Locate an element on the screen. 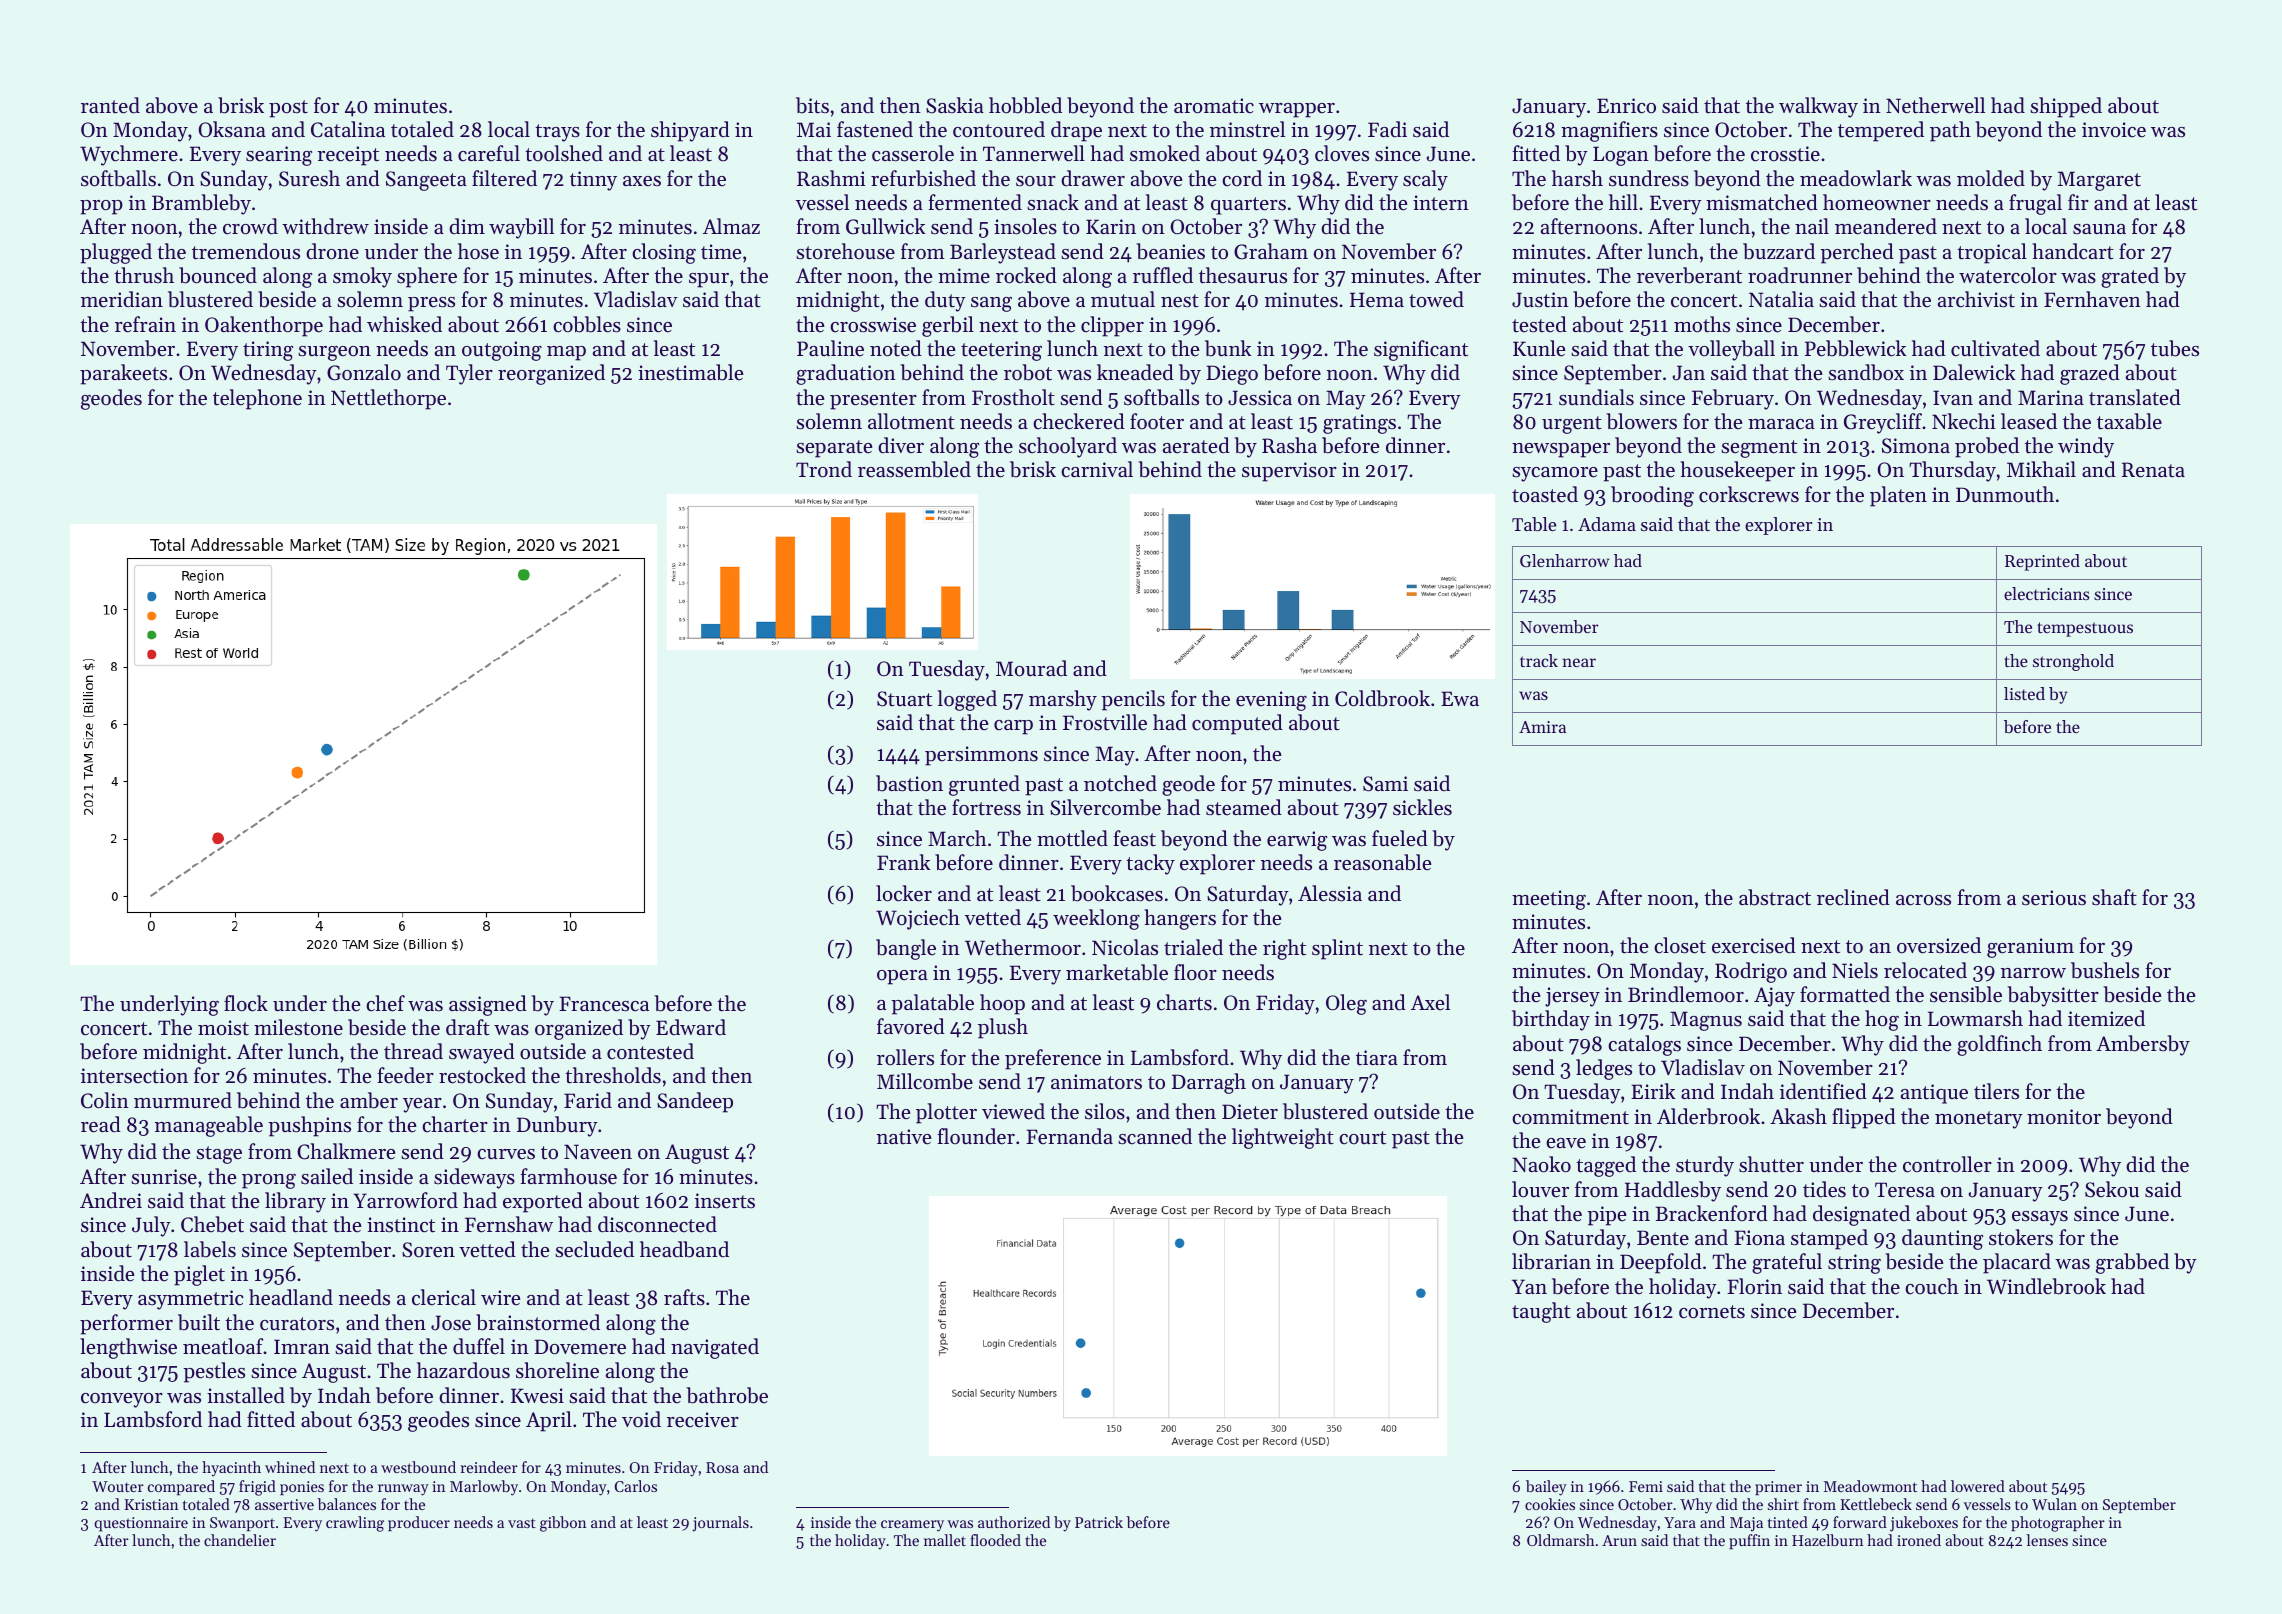 Image resolution: width=2282 pixels, height=1614 pixels. translated is located at coordinates (2135, 397).
